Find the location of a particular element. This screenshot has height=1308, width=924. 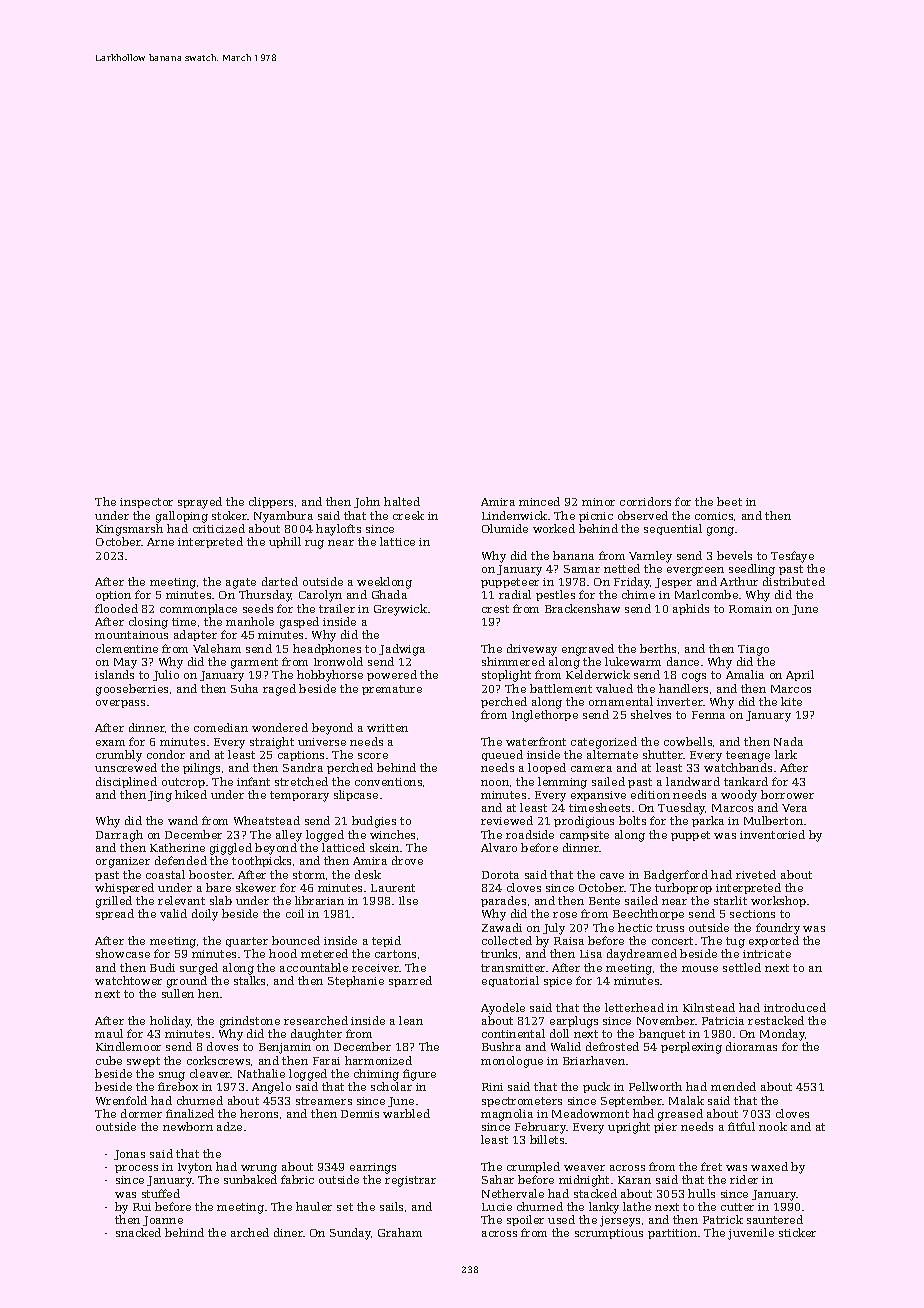

sunbaked is located at coordinates (250, 1179).
